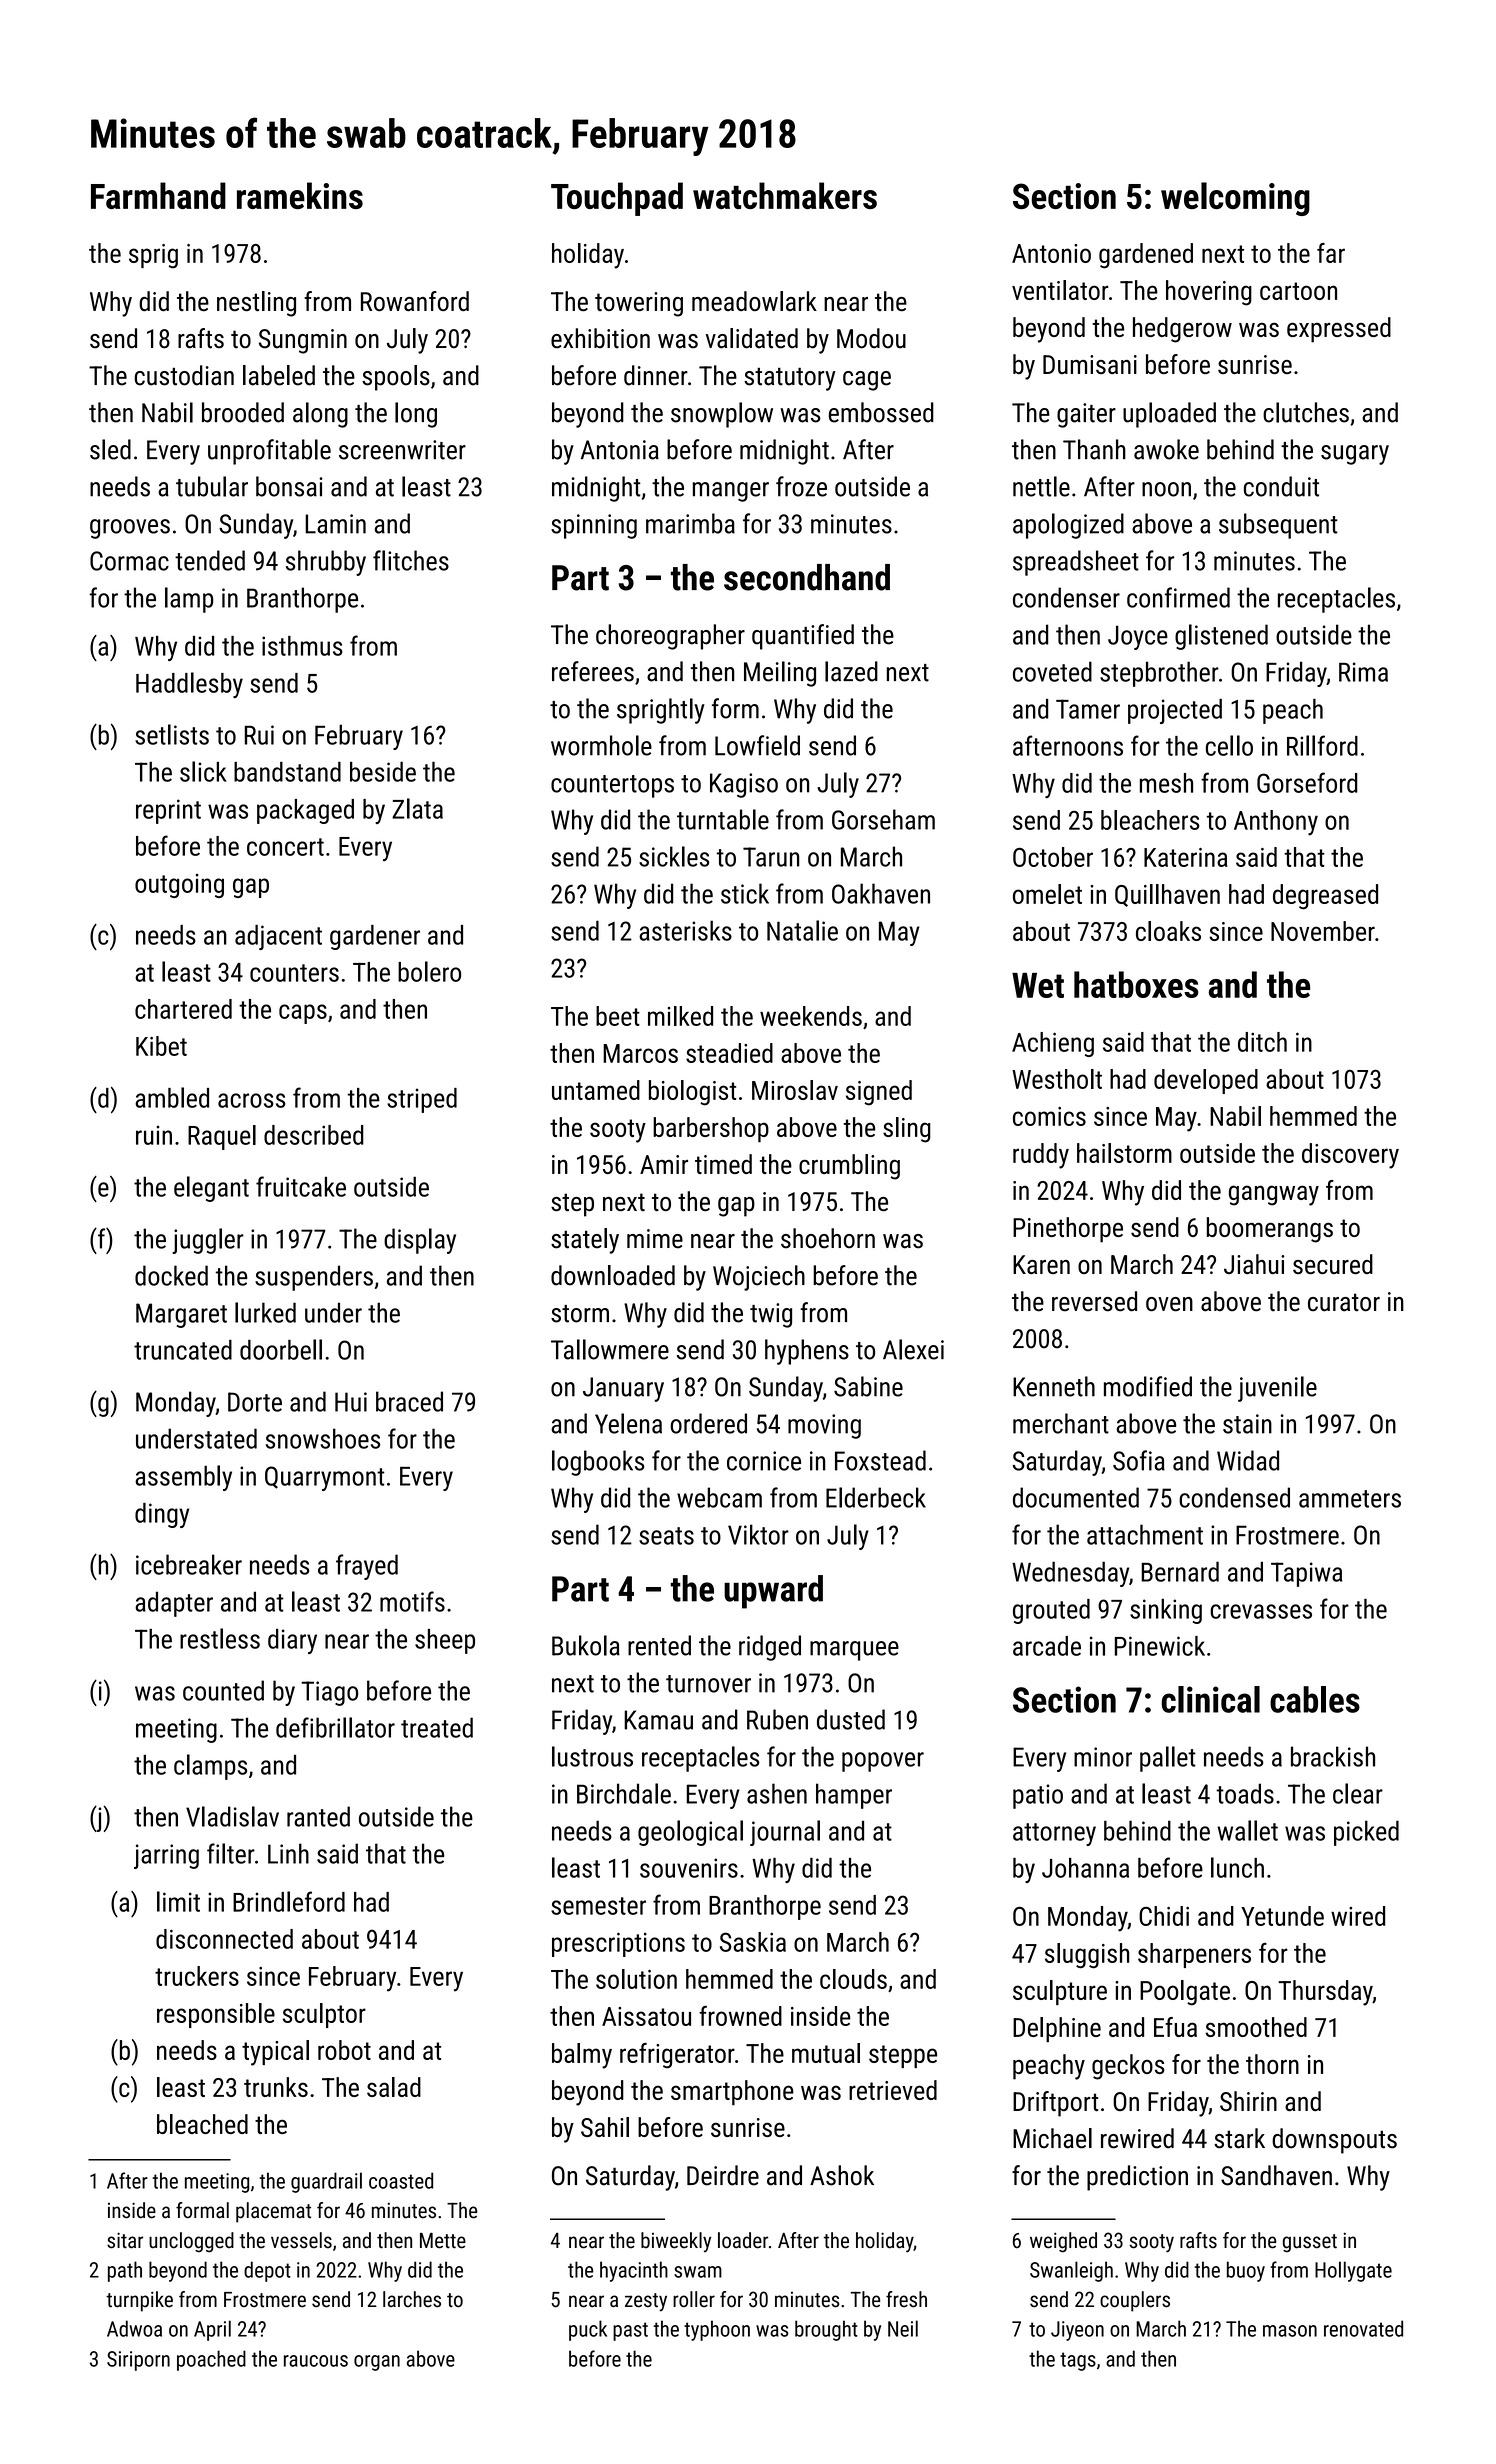 This screenshot has height=2464, width=1496. I want to click on gardener, so click(375, 937).
